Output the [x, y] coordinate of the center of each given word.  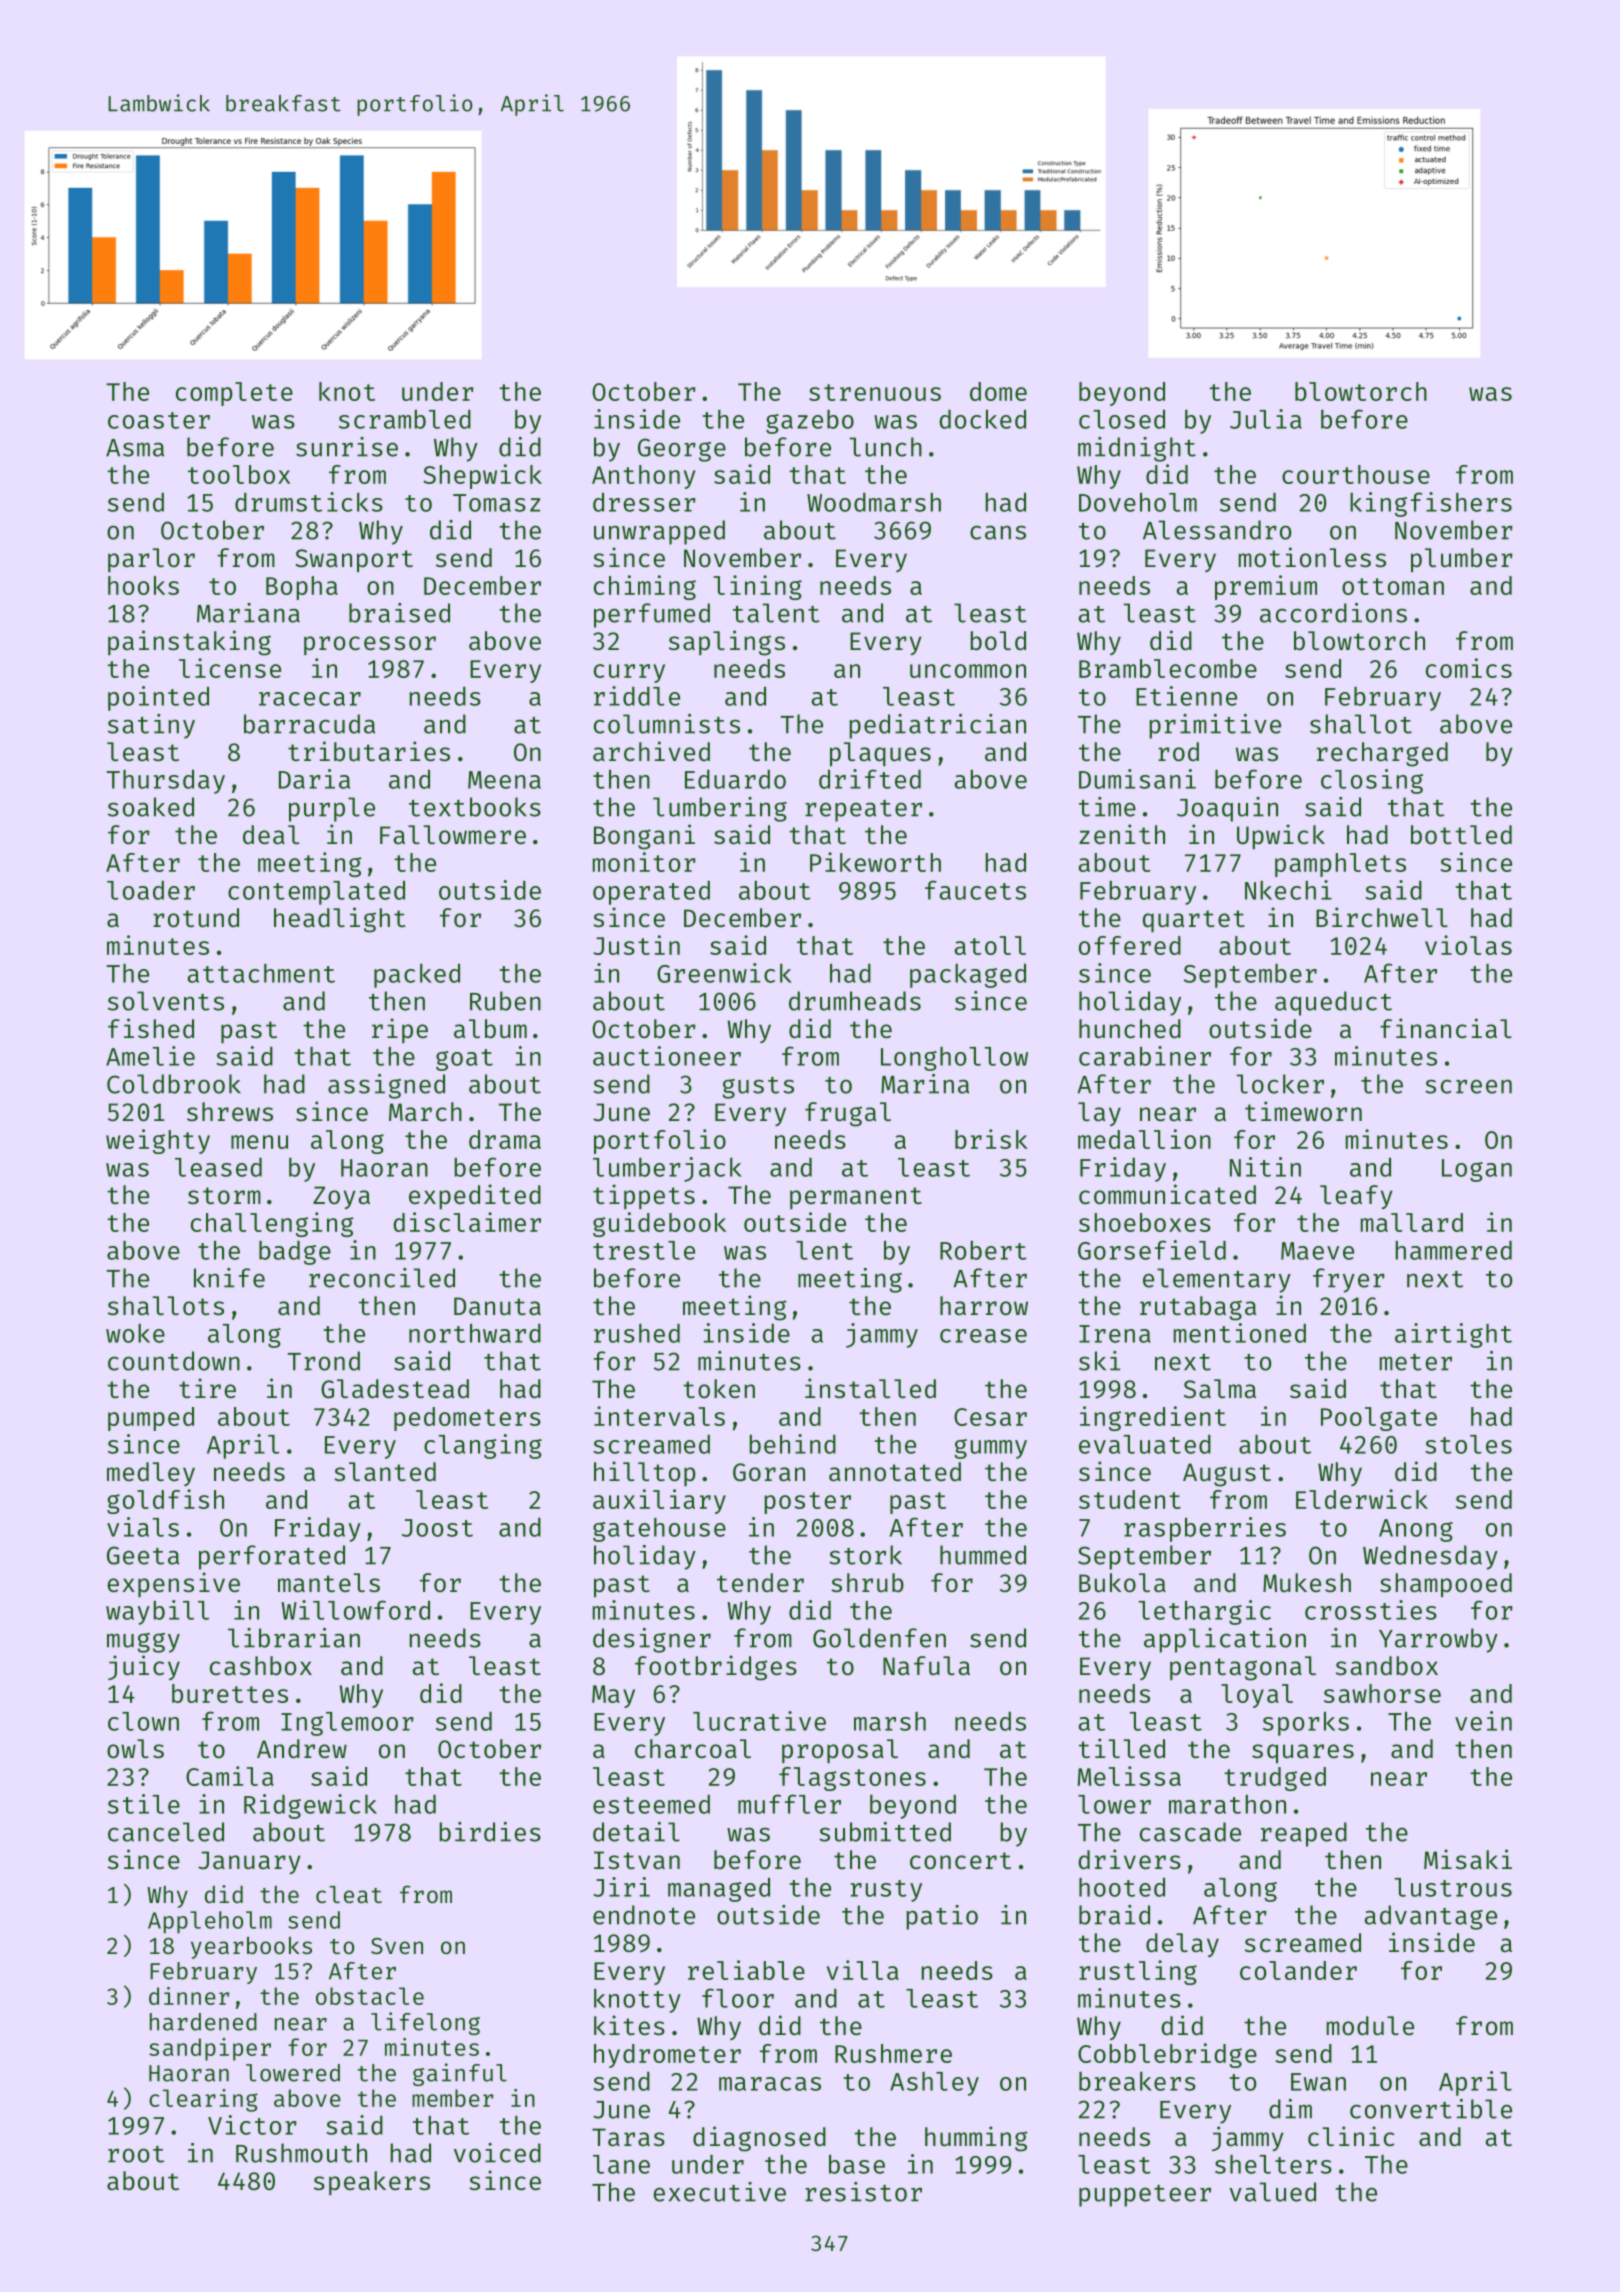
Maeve [1317, 1251]
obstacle [370, 1996]
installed [870, 1388]
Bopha [302, 588]
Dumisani [1137, 779]
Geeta [143, 1555]
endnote [644, 1915]
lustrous [1453, 1887]
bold [998, 641]
